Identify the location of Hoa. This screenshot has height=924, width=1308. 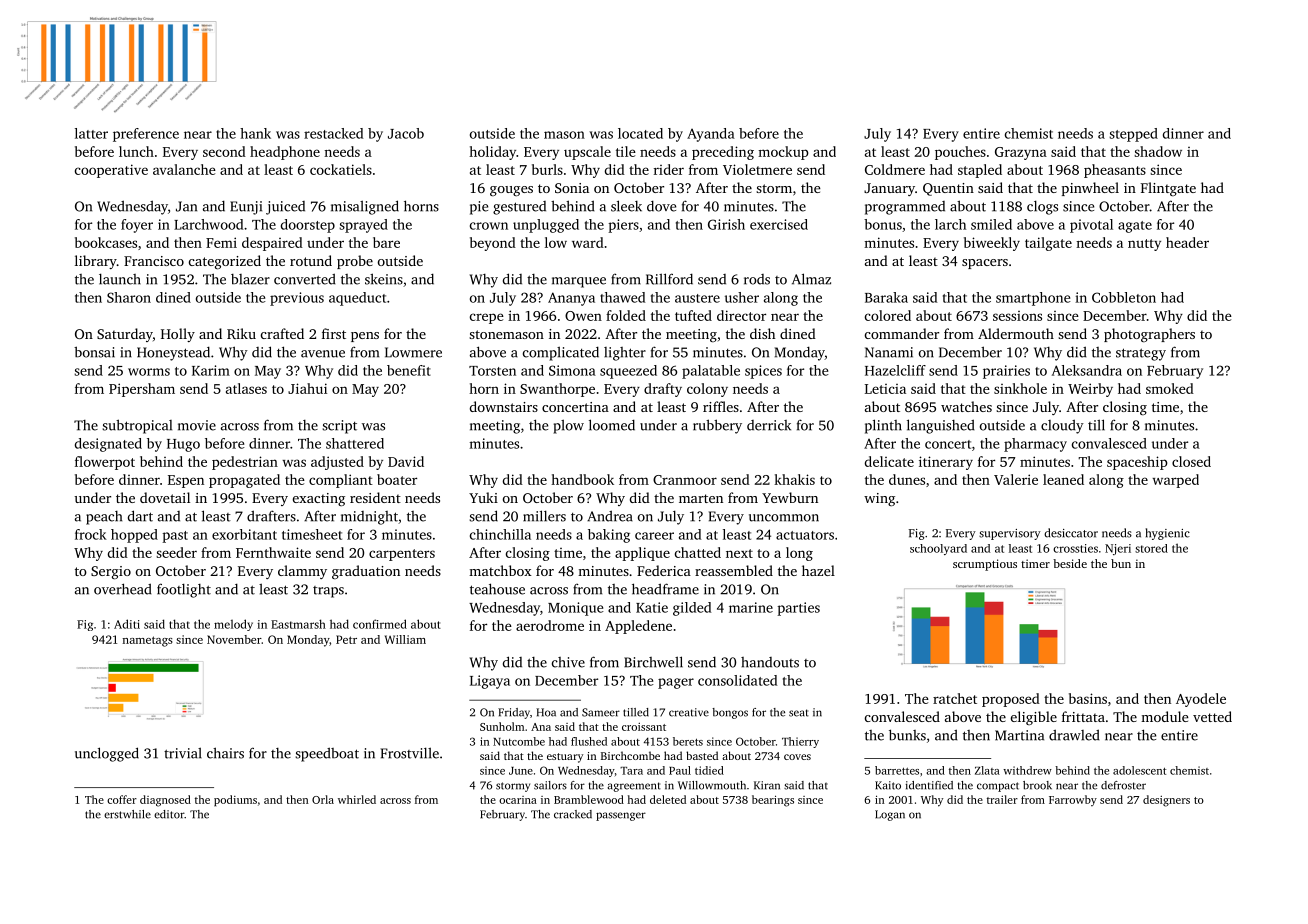
(546, 712).
